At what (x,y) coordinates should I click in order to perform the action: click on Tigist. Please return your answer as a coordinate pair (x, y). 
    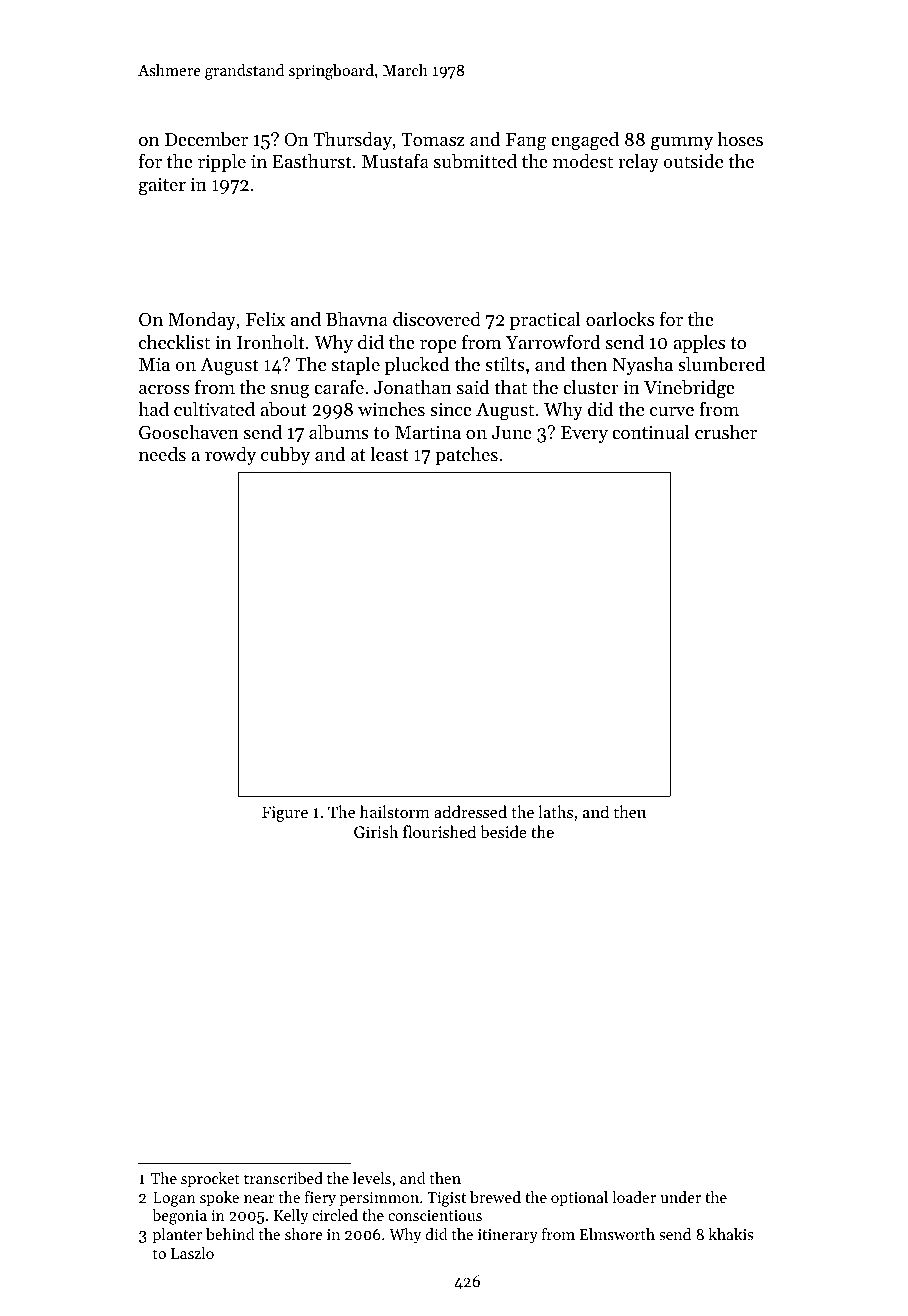
    Looking at the image, I should click on (446, 1199).
